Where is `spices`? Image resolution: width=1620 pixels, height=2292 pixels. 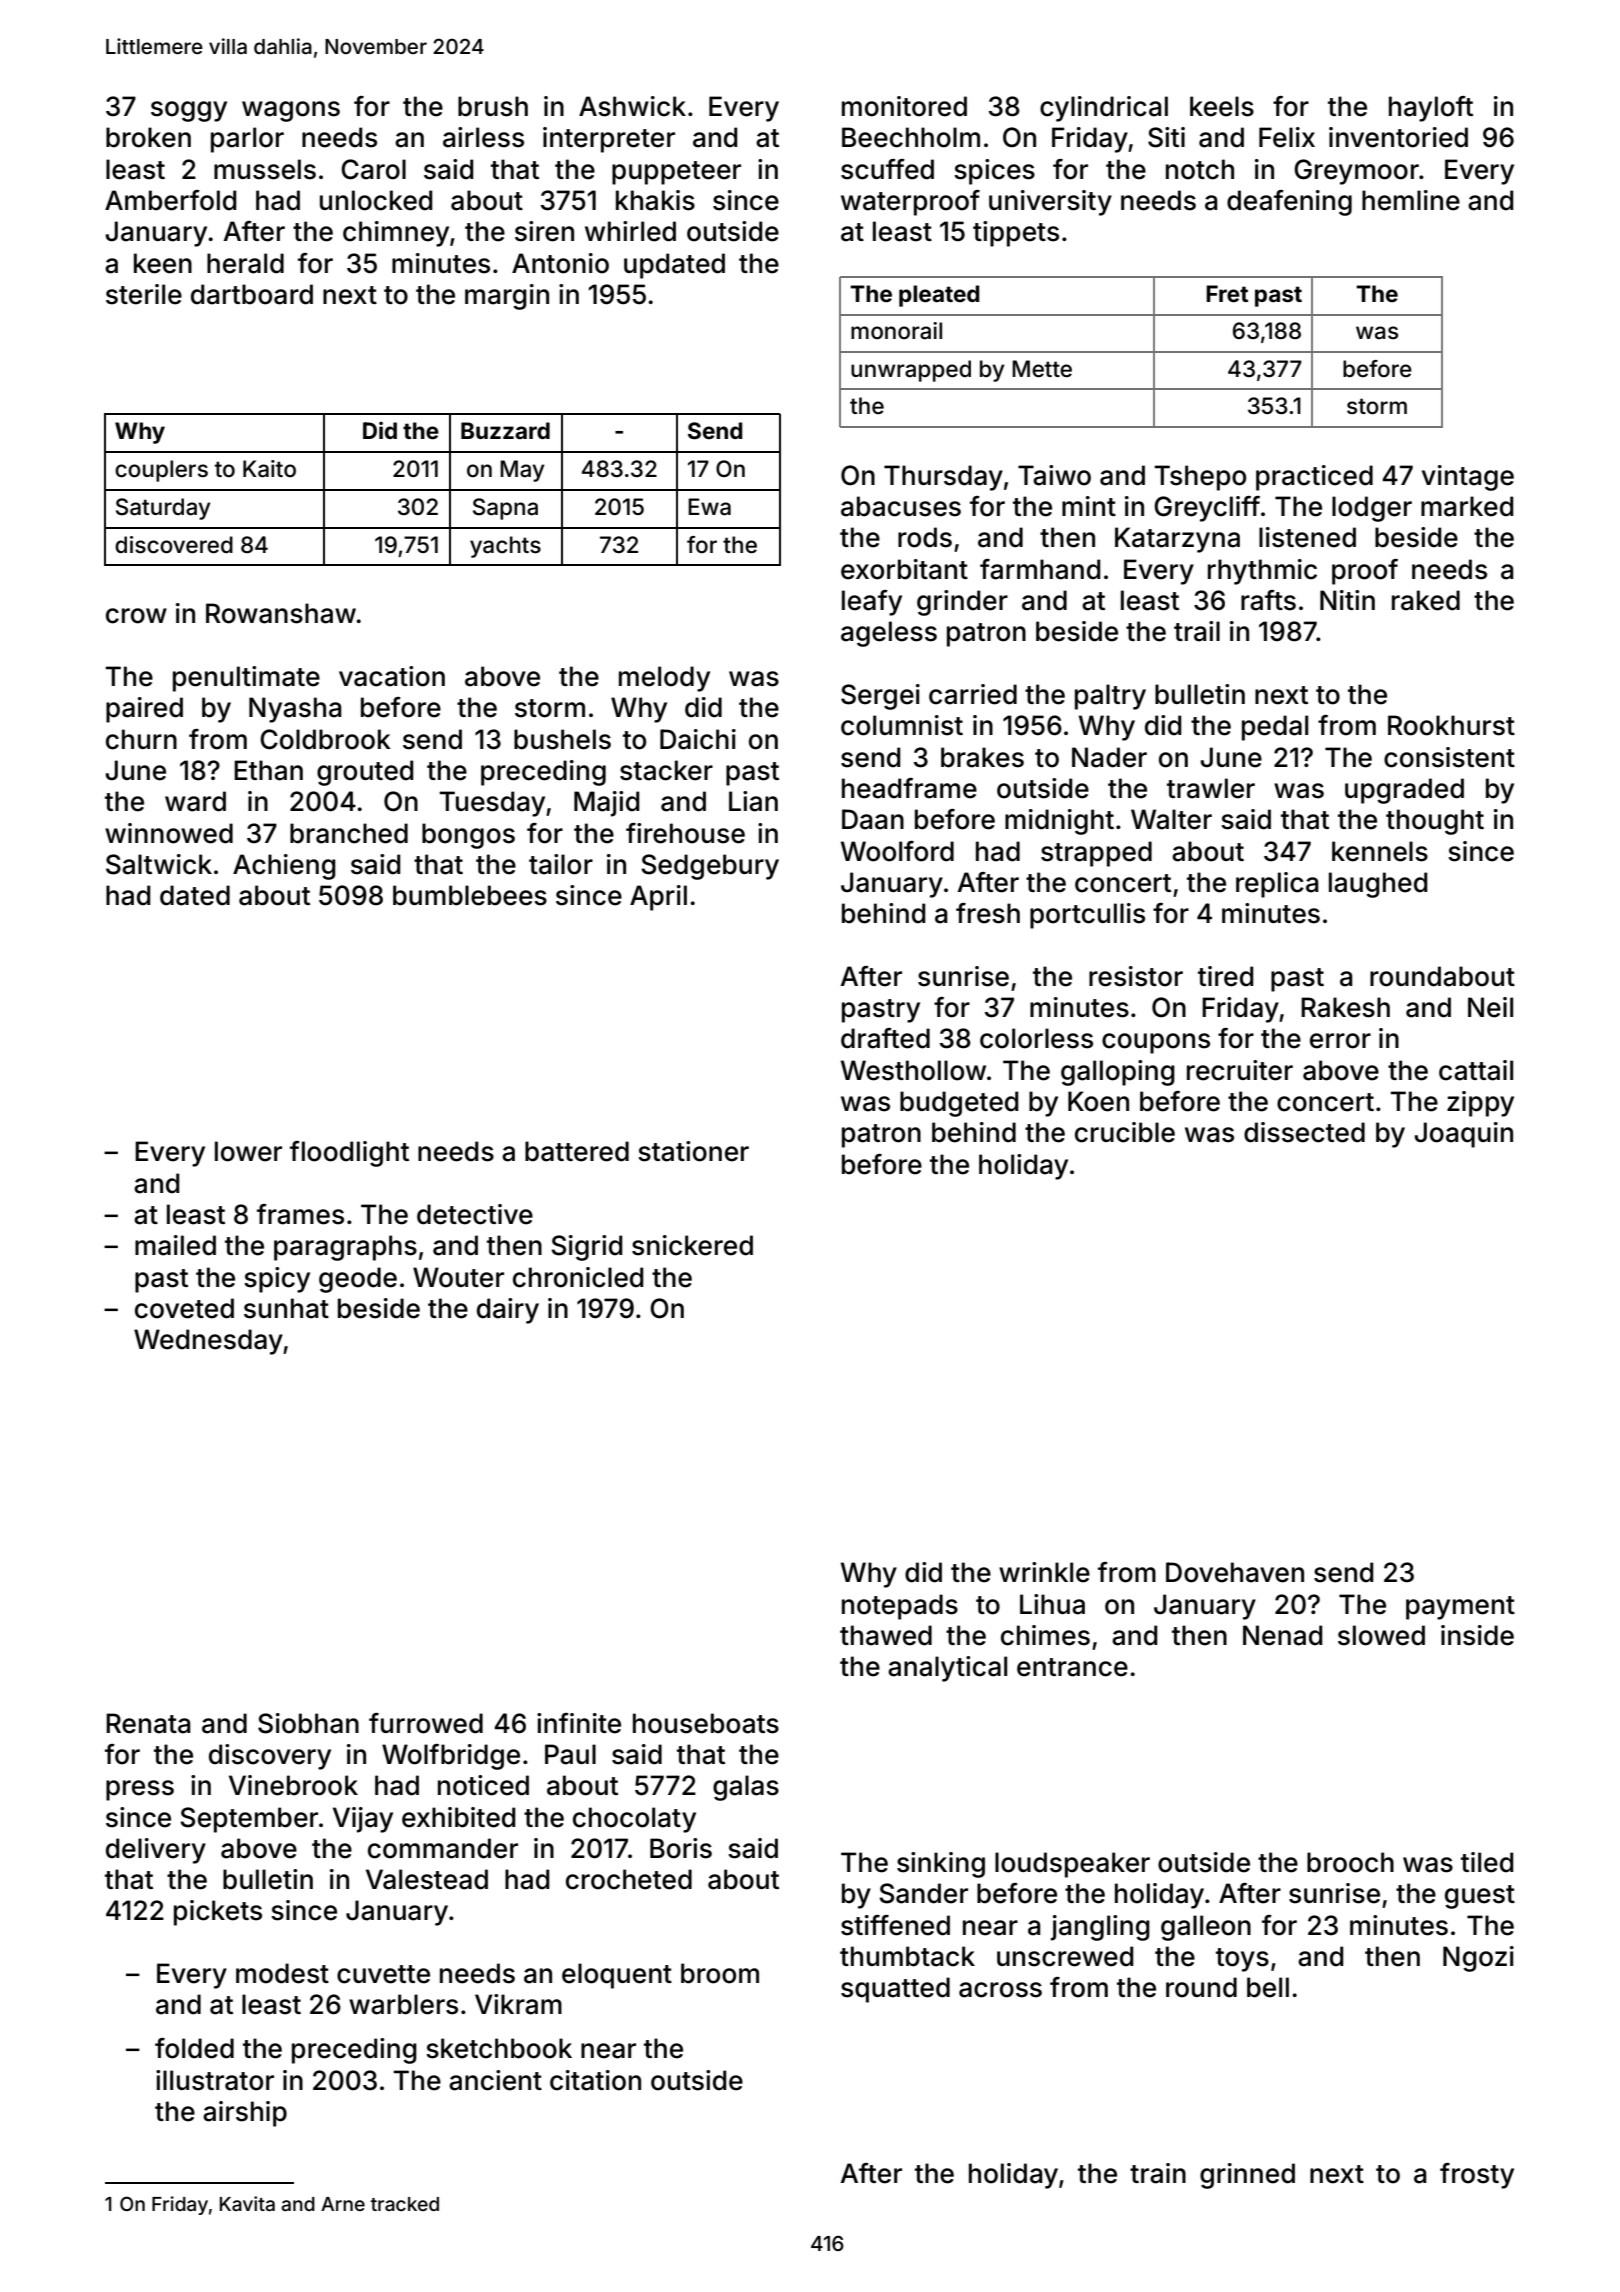 spices is located at coordinates (994, 172).
